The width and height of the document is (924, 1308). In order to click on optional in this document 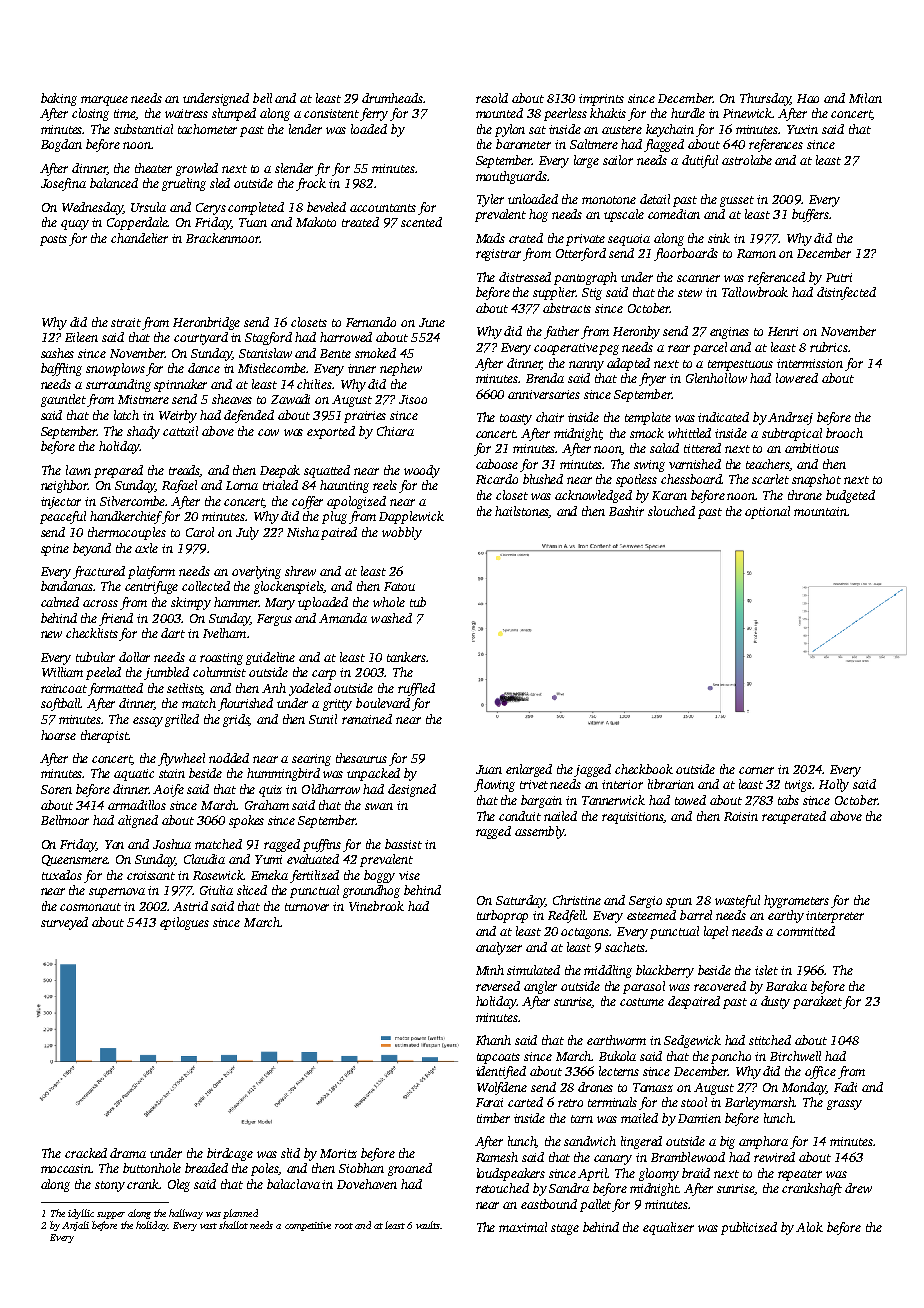, I will do `click(767, 512)`.
